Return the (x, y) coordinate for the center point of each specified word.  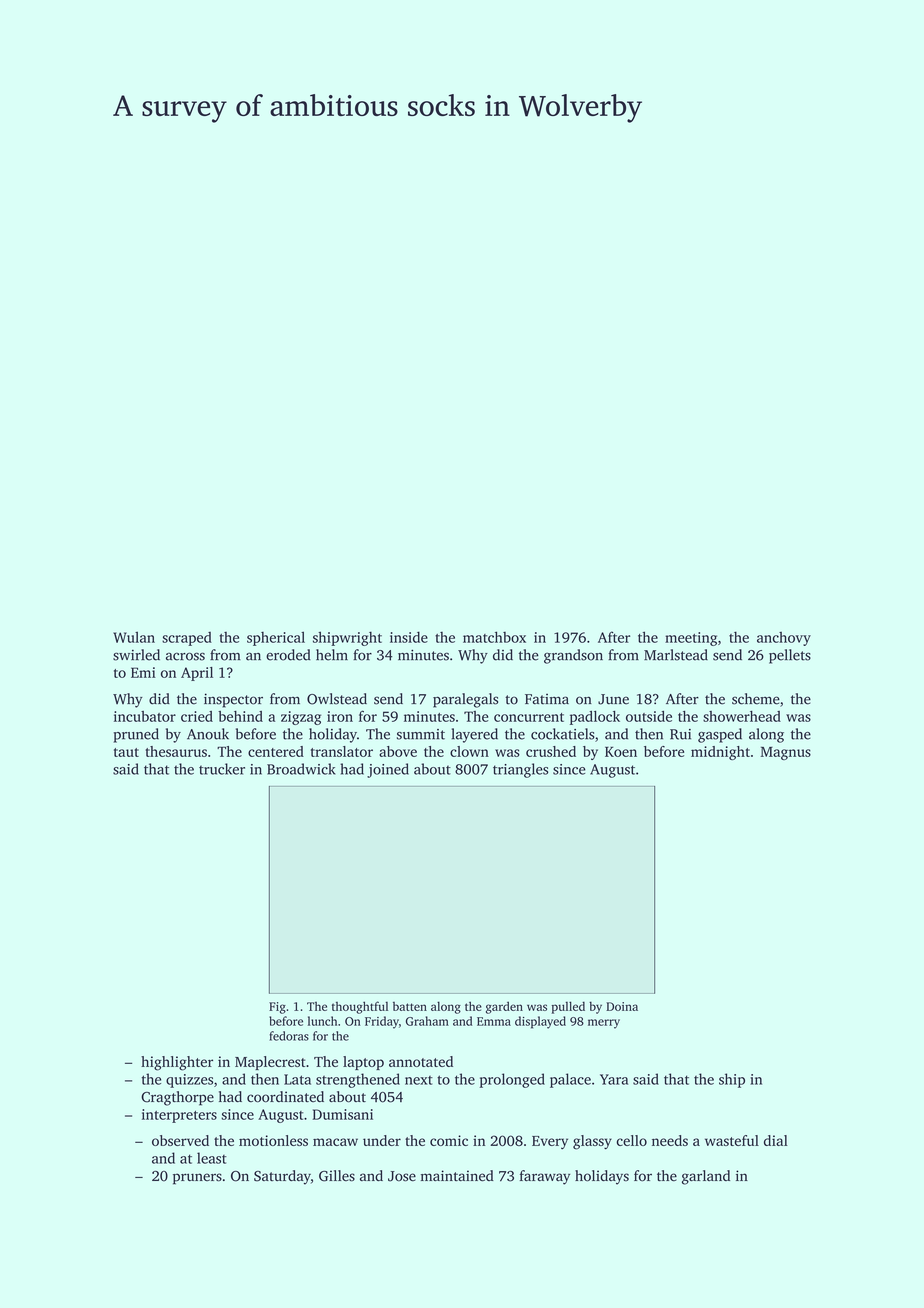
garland (706, 1177)
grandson (573, 656)
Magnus (786, 753)
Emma (494, 1021)
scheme (756, 699)
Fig (277, 1008)
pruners (197, 1179)
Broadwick (301, 769)
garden (504, 1007)
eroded (288, 655)
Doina (622, 1006)
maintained (457, 1176)
